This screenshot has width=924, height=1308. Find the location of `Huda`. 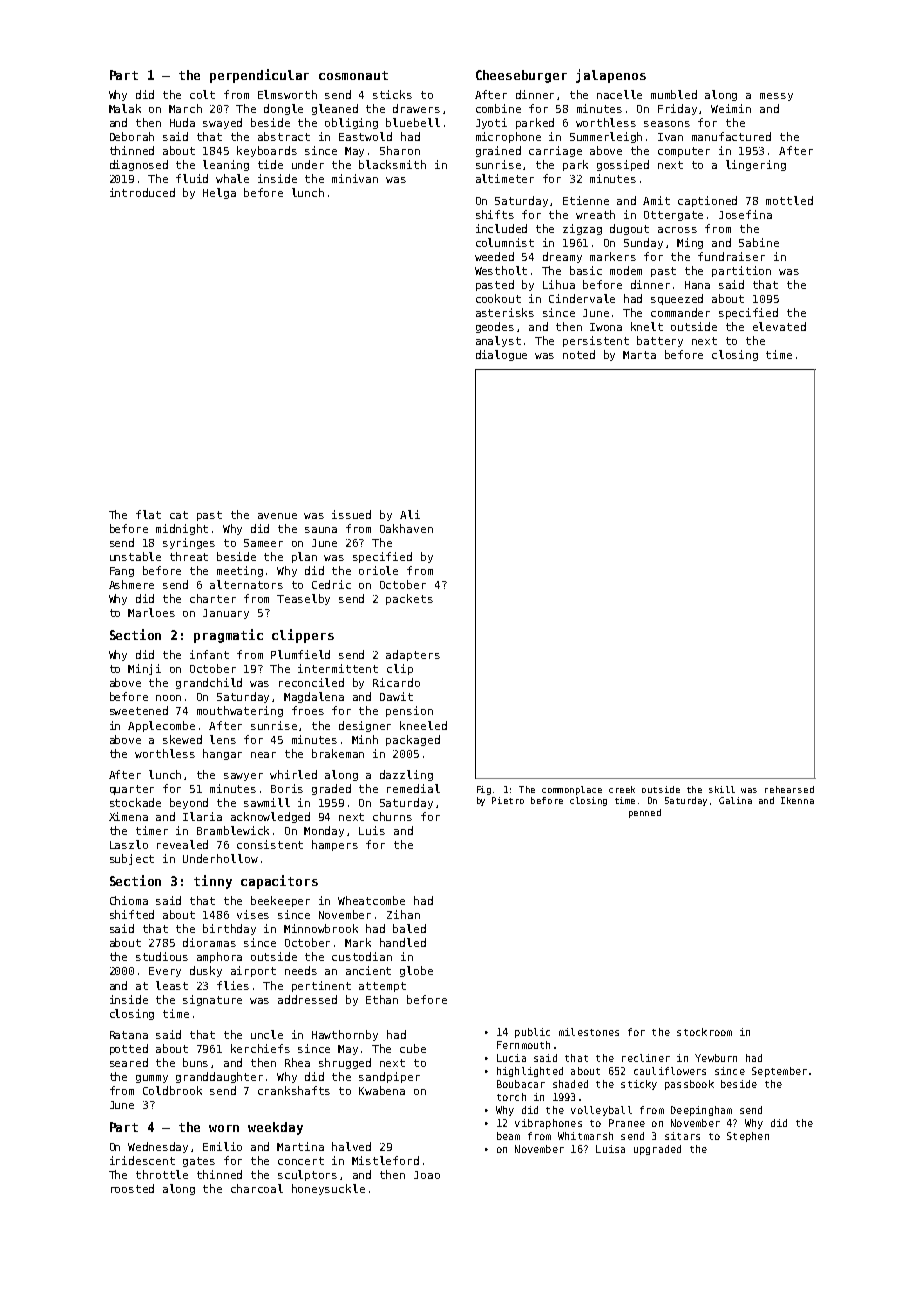

Huda is located at coordinates (182, 122).
